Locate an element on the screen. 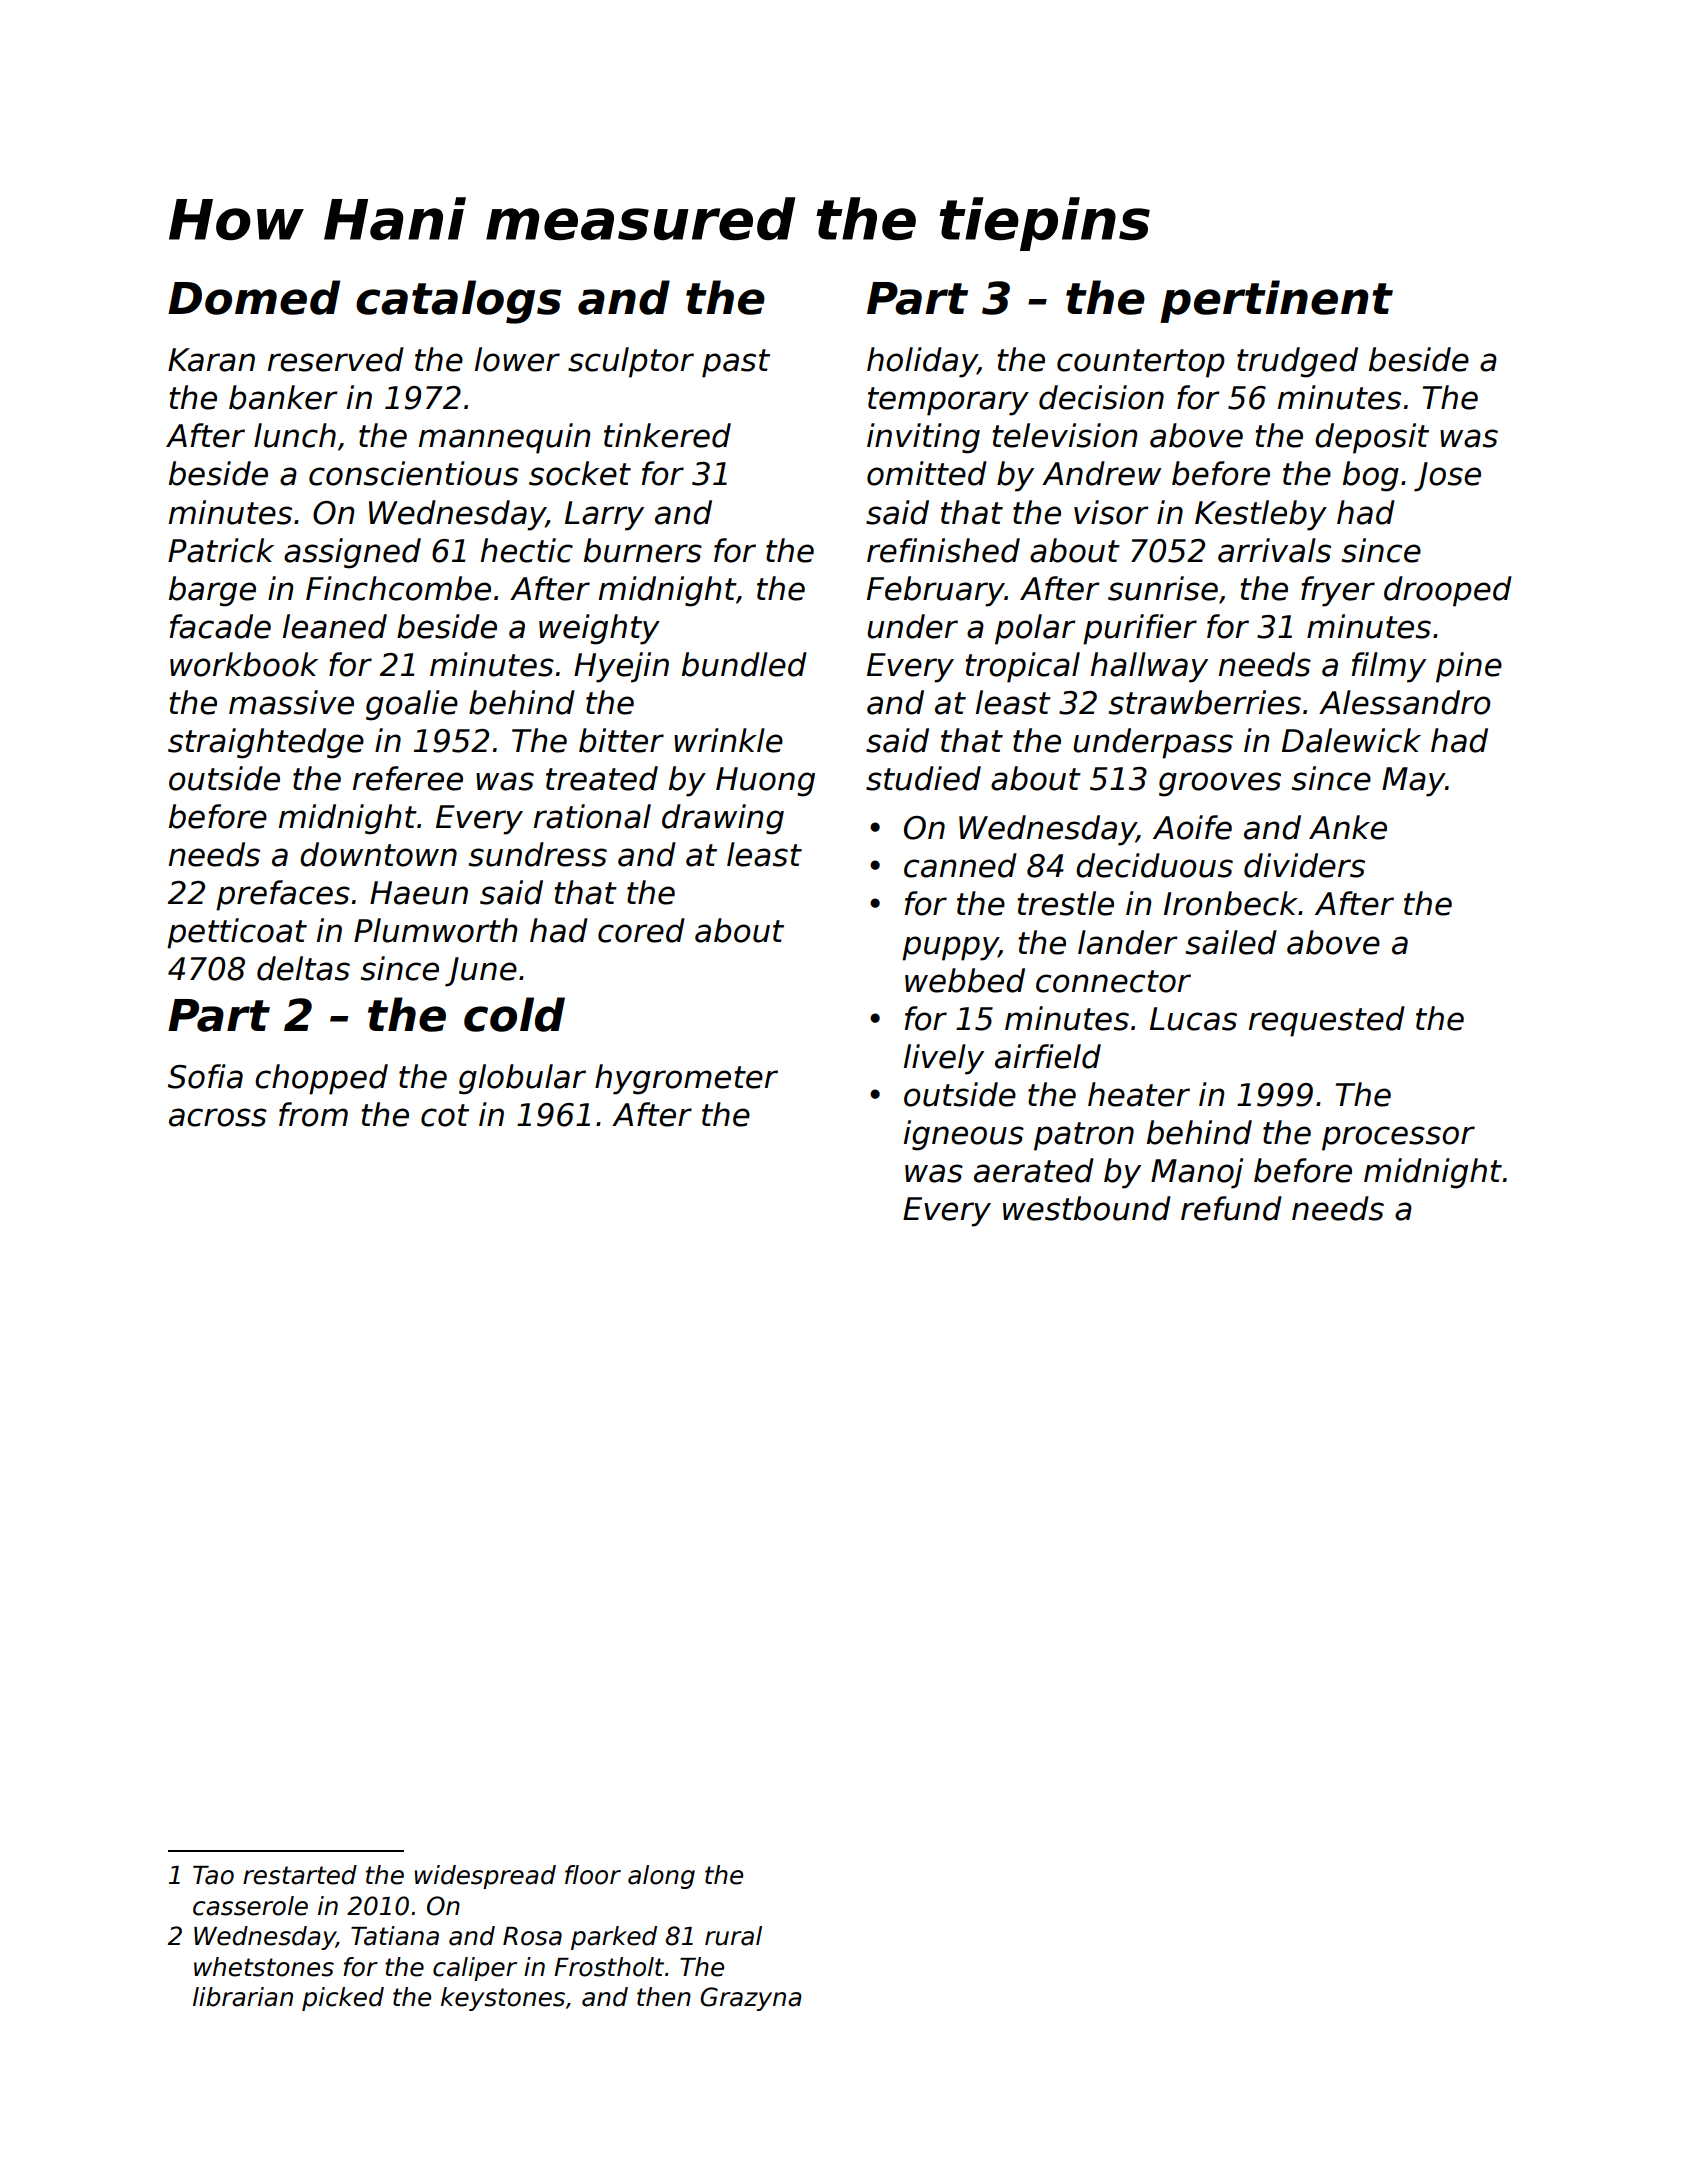 This screenshot has width=1683, height=2178. bundled is located at coordinates (744, 664).
